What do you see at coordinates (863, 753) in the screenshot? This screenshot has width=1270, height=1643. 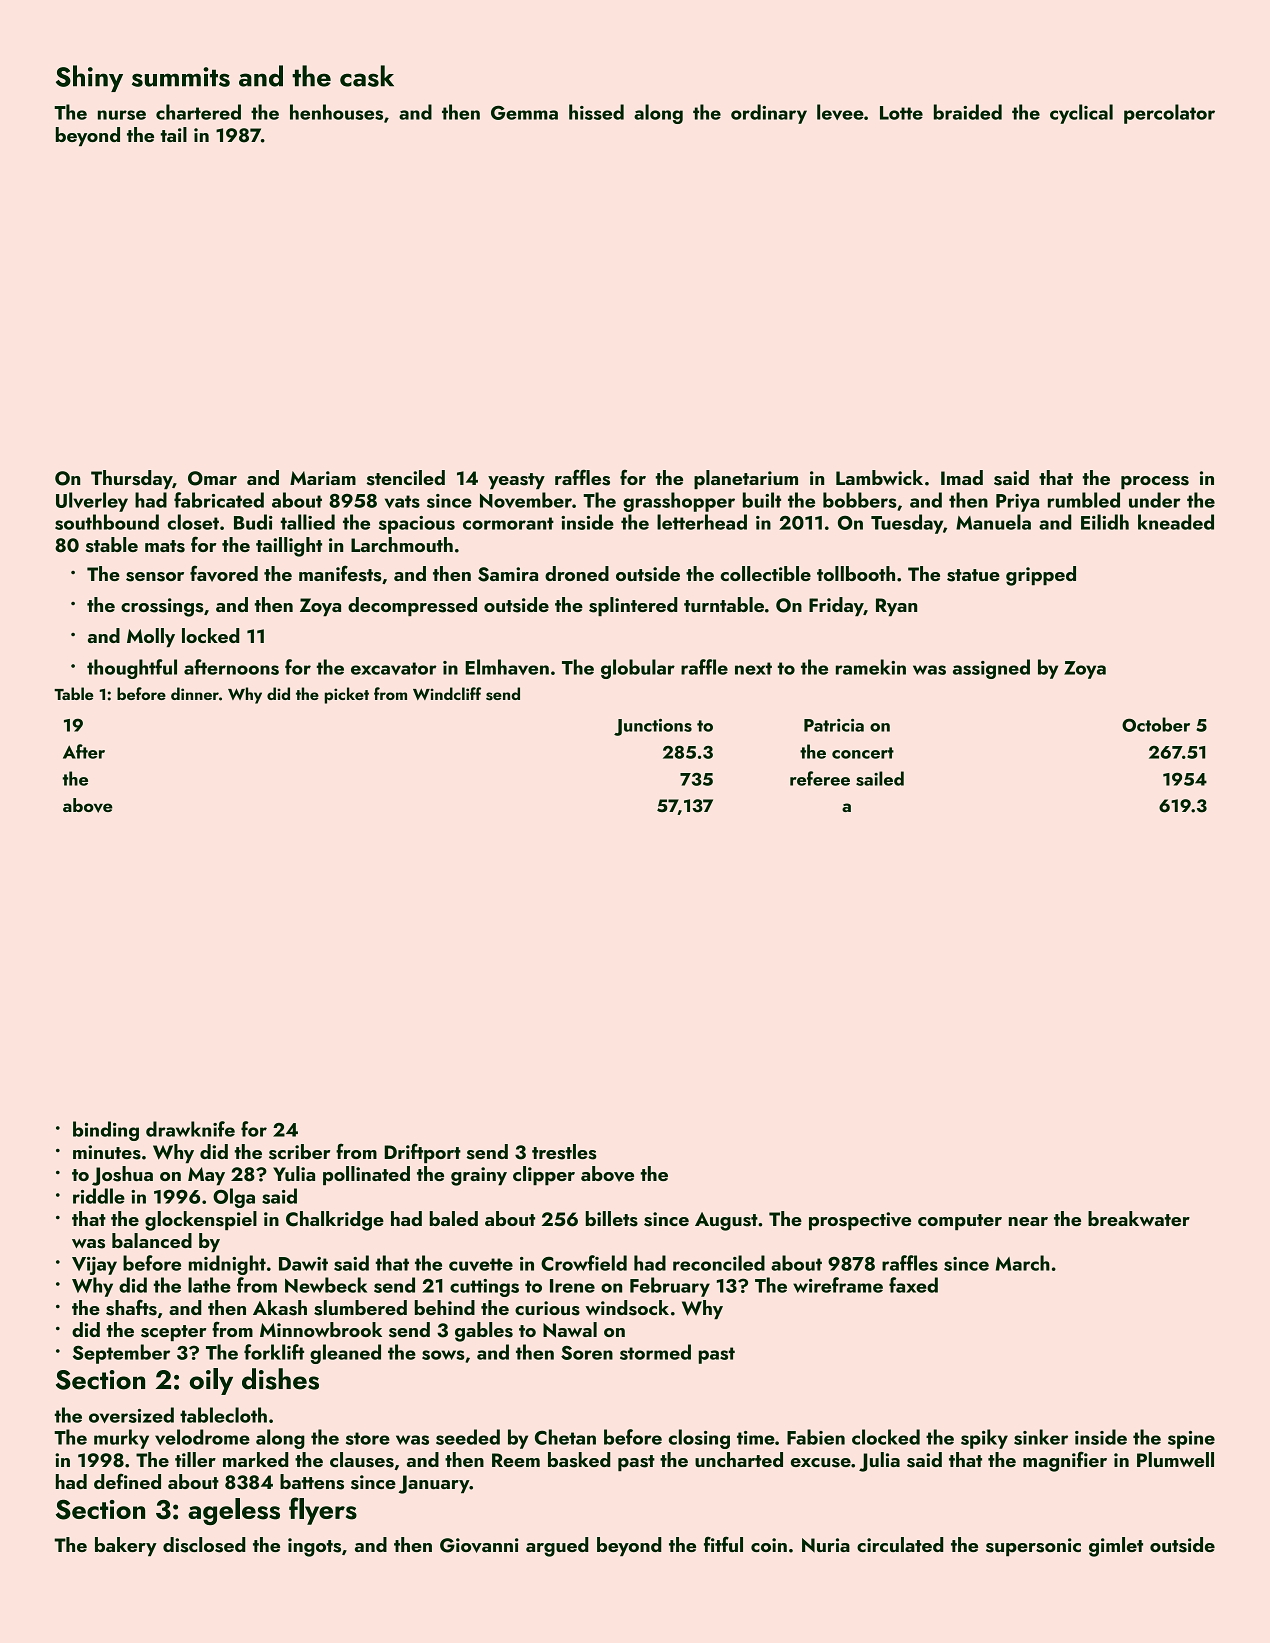 I see `concert` at bounding box center [863, 753].
